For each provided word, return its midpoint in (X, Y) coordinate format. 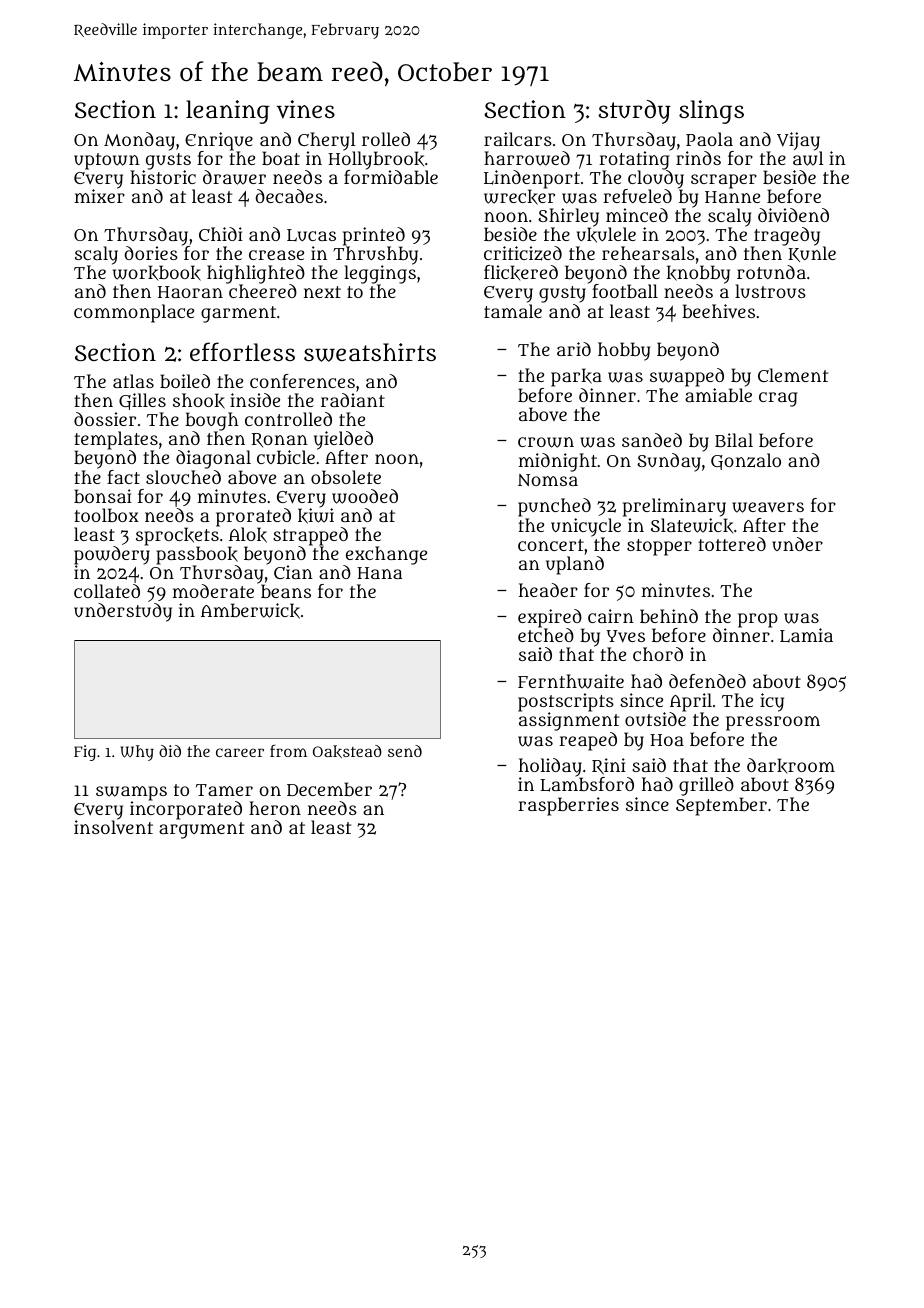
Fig (85, 753)
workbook (157, 273)
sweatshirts (370, 352)
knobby (698, 275)
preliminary (674, 507)
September (721, 806)
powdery (112, 555)
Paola (709, 139)
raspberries (568, 806)
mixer (100, 196)
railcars (518, 139)
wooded (365, 496)
